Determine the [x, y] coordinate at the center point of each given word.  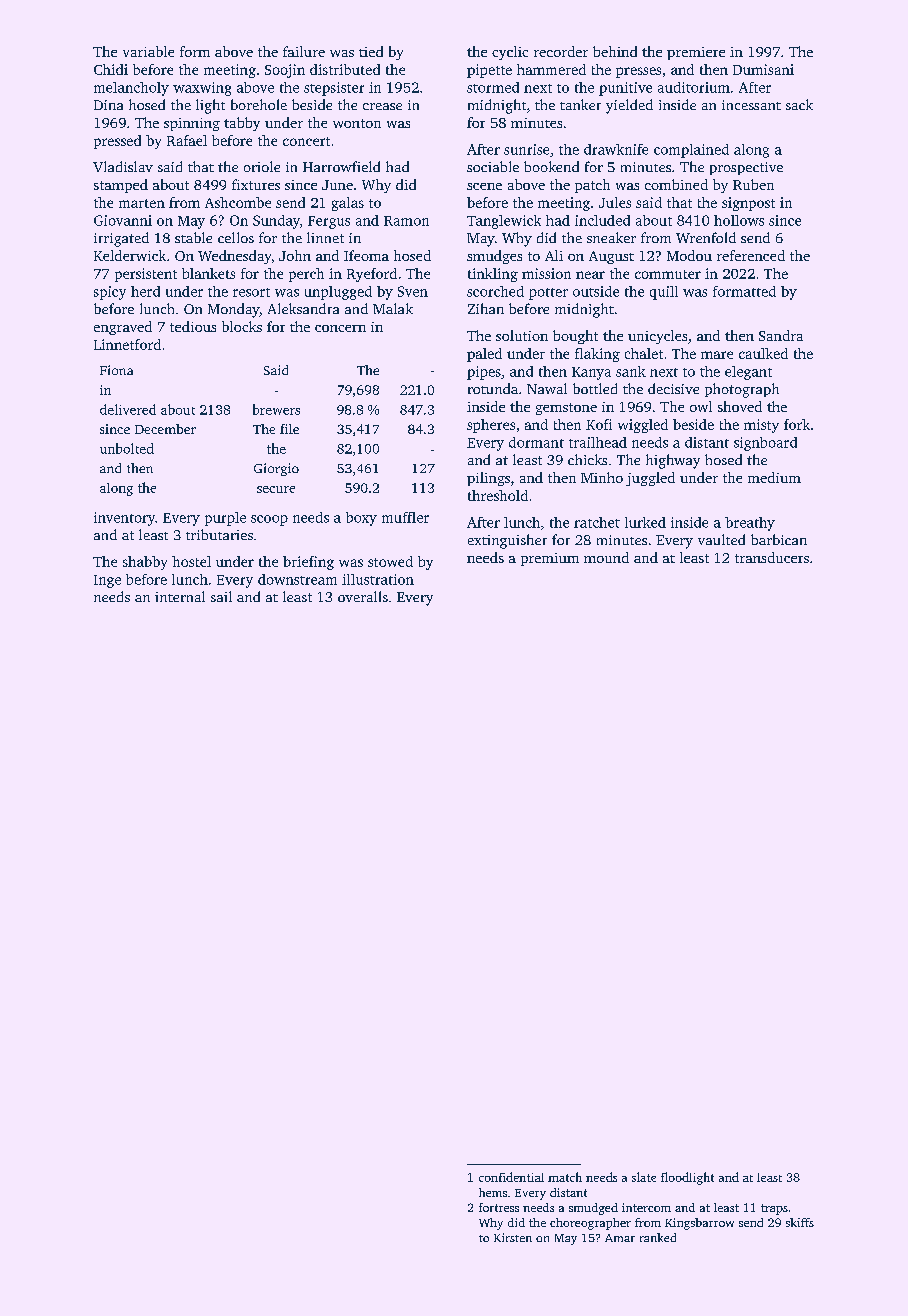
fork [797, 424]
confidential [511, 1177]
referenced [751, 255]
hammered [551, 69]
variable [148, 51]
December [165, 429]
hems [493, 1192]
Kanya [591, 373]
